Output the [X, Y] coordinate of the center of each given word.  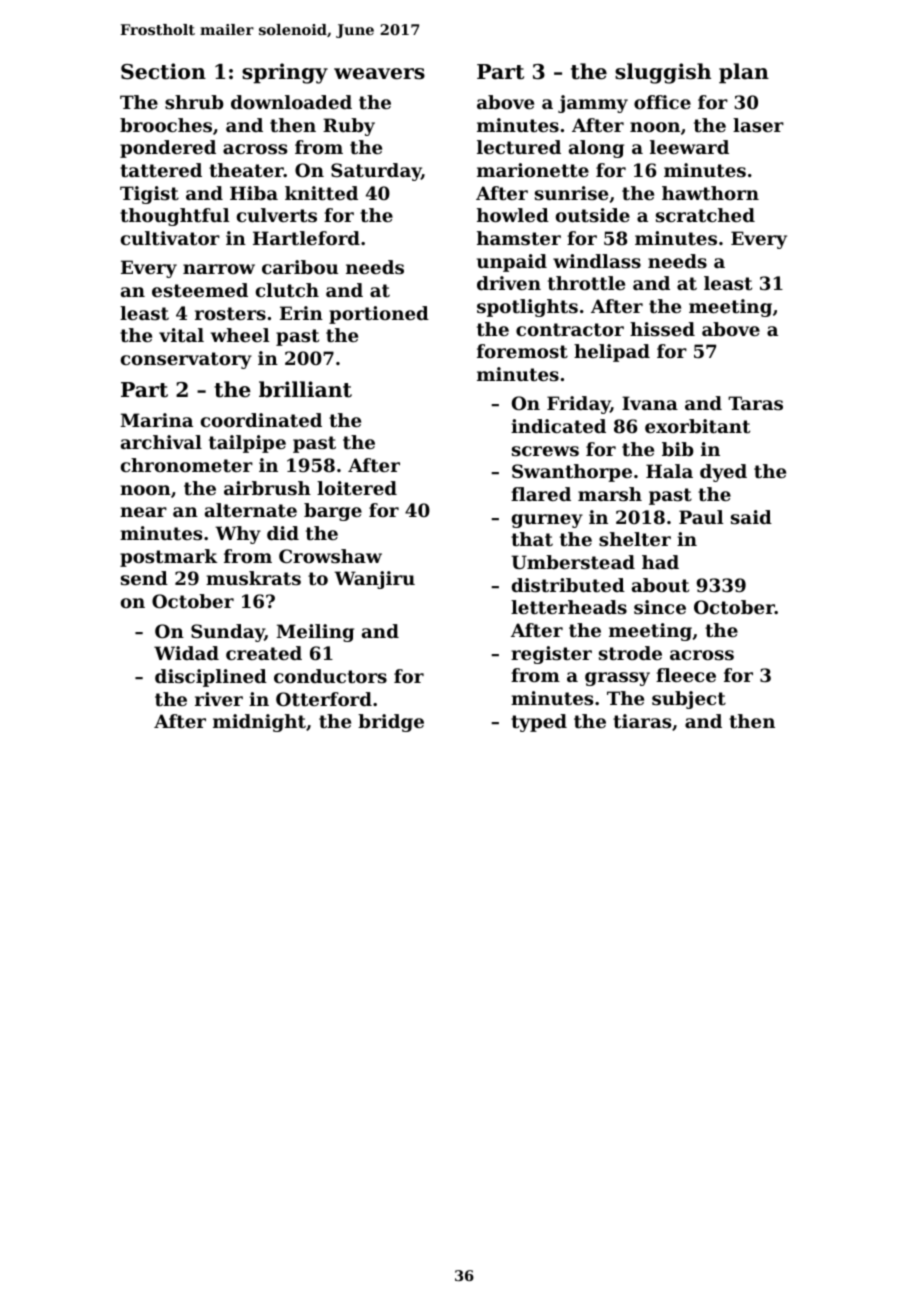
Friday [578, 405]
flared [541, 494]
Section [163, 71]
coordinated [261, 420]
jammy [593, 104]
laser [758, 125]
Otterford [324, 699]
